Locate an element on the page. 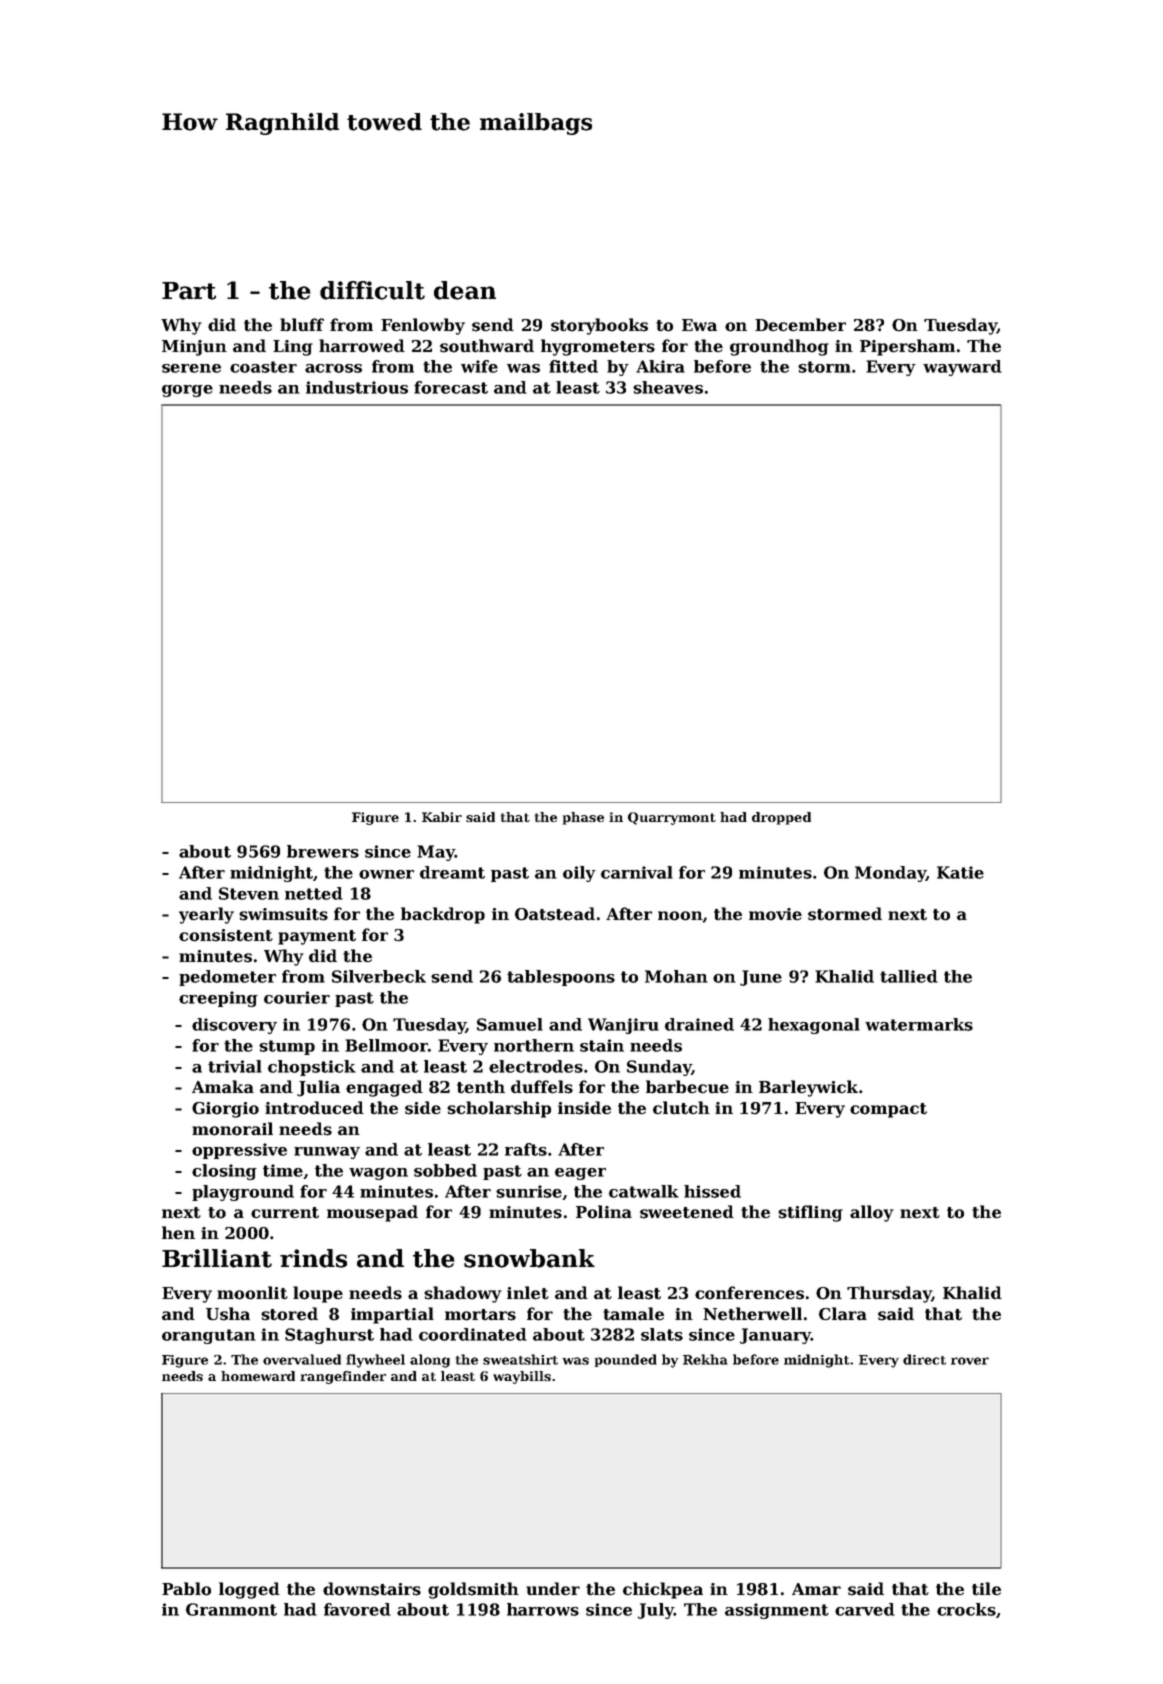 Image resolution: width=1163 pixels, height=1684 pixels. homeward is located at coordinates (258, 1376).
